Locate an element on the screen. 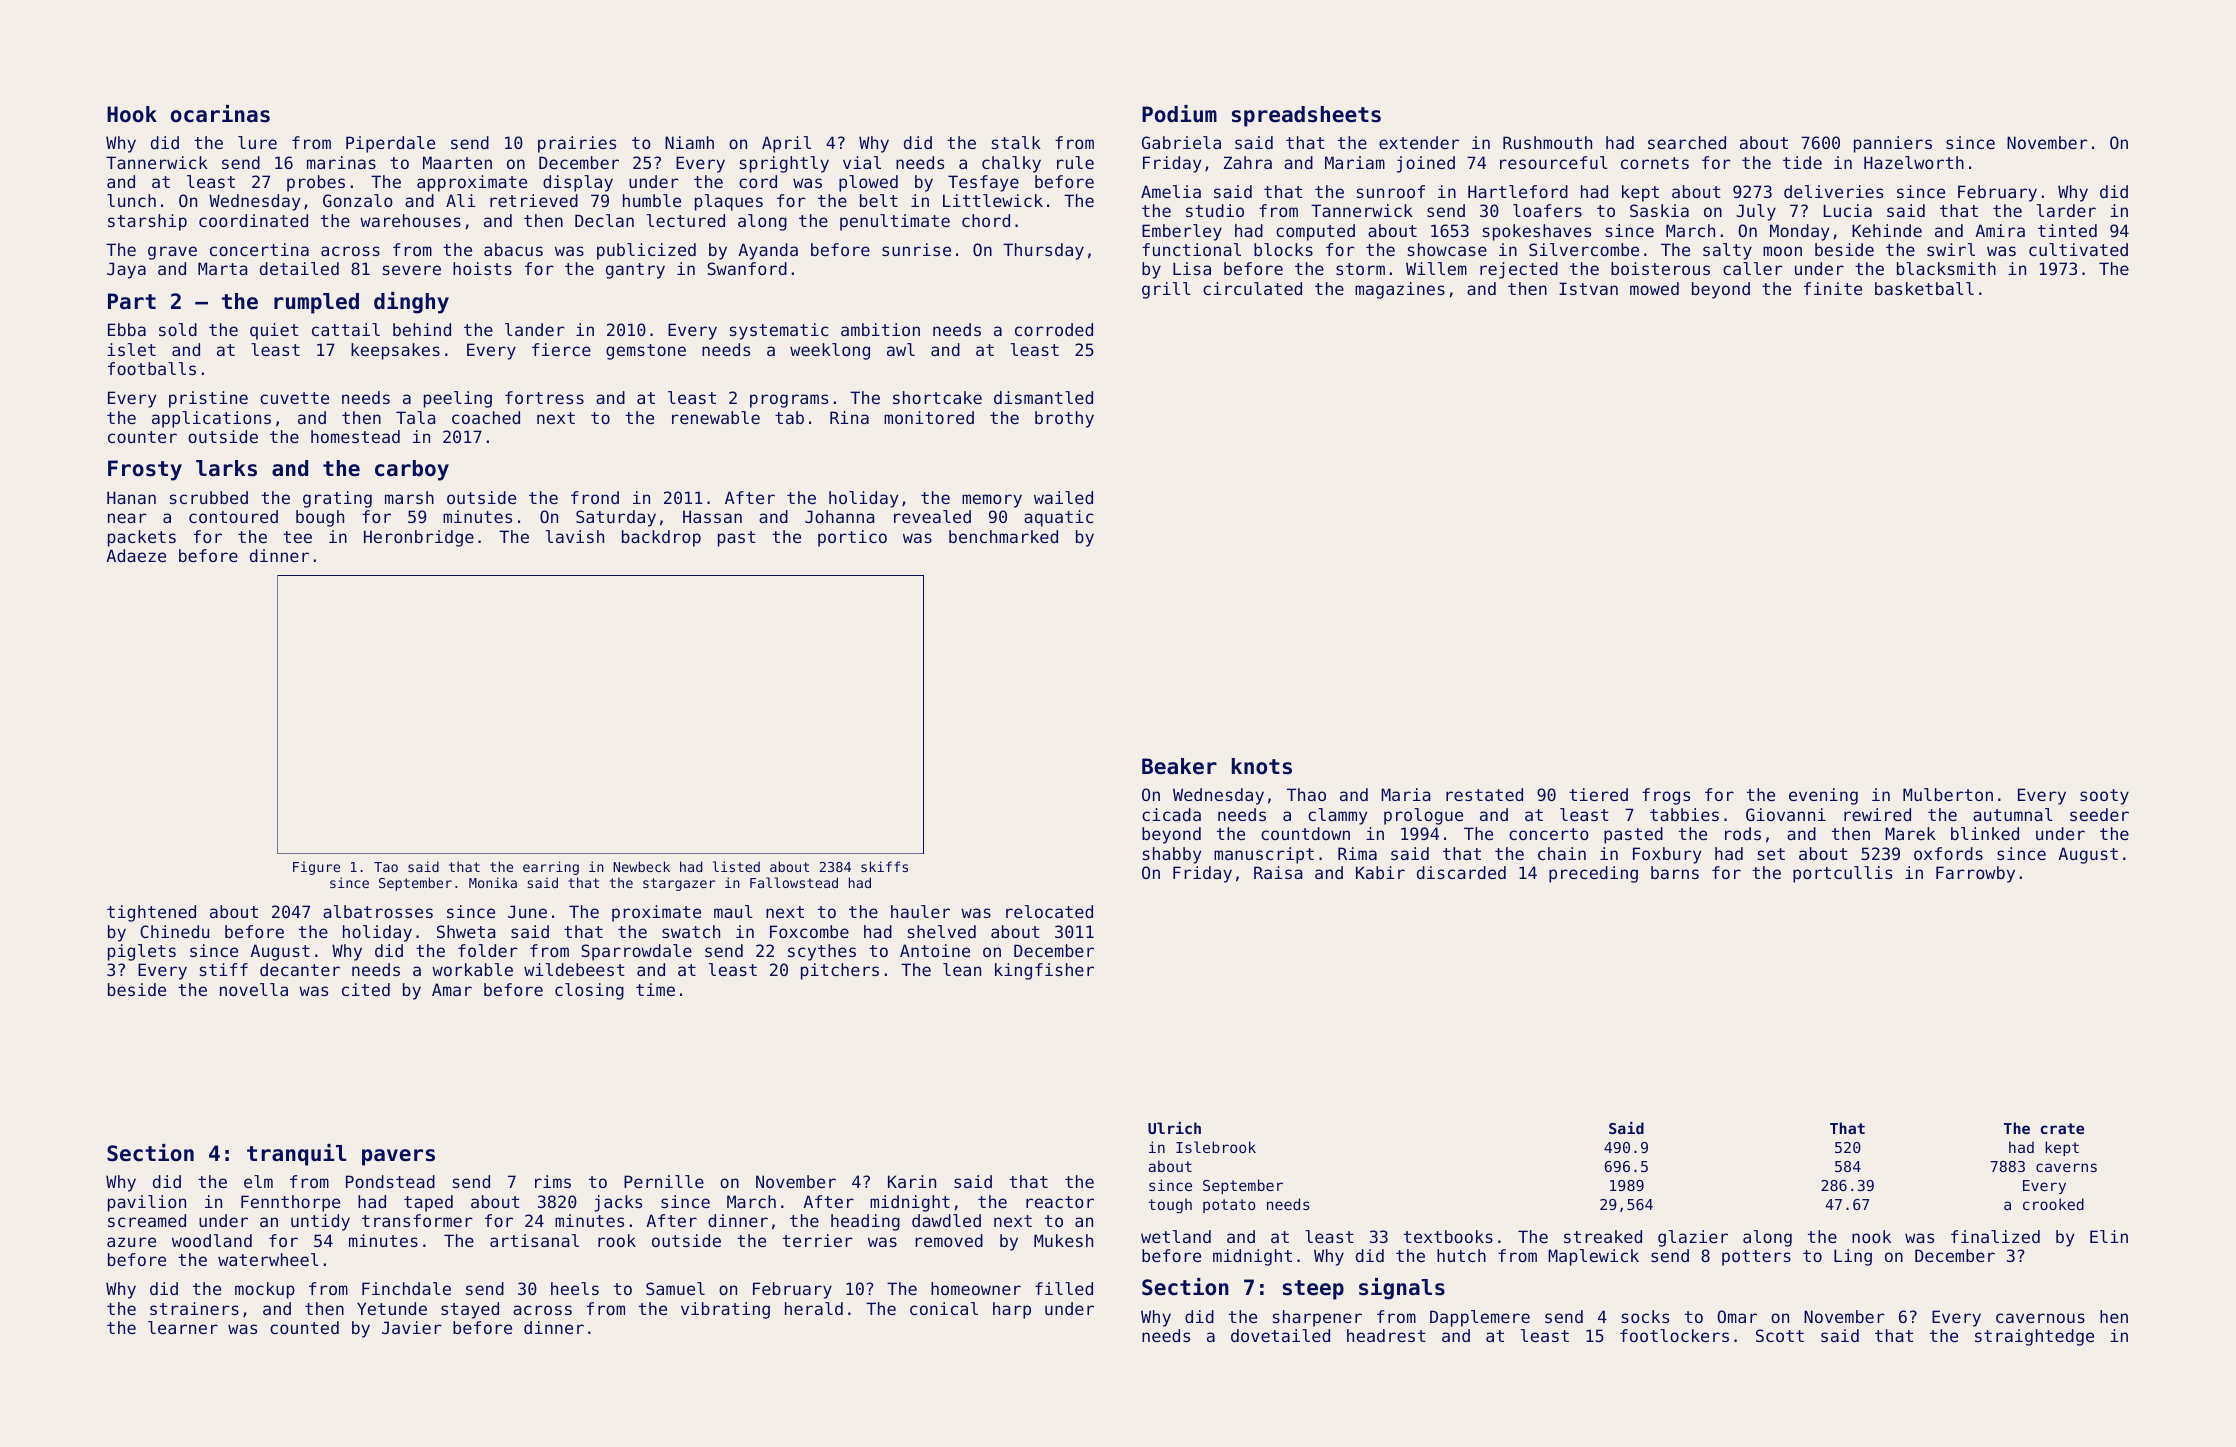 This screenshot has height=1447, width=2236. tranquil is located at coordinates (297, 1155).
